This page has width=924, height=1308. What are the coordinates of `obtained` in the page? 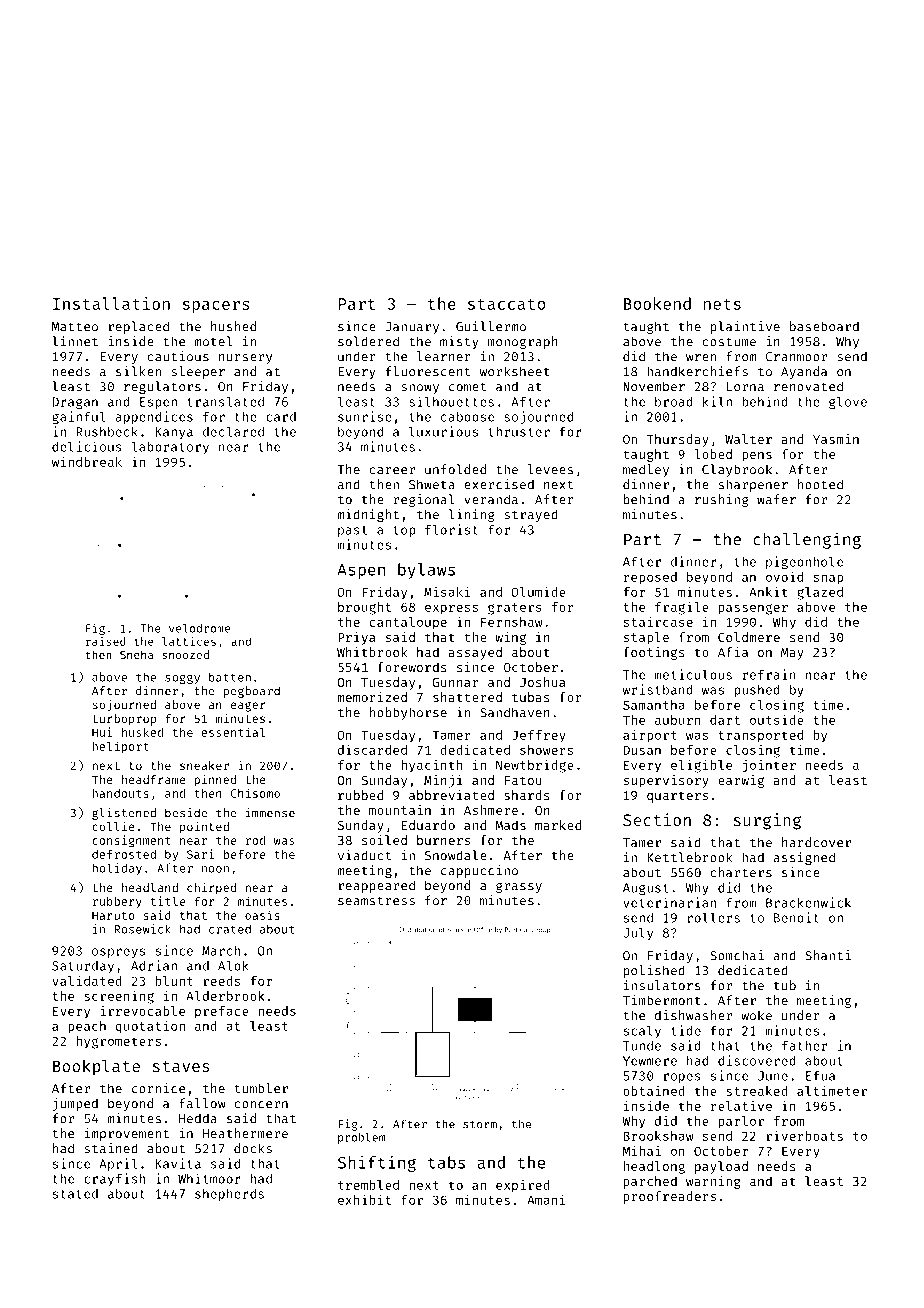 It's located at (654, 1091).
